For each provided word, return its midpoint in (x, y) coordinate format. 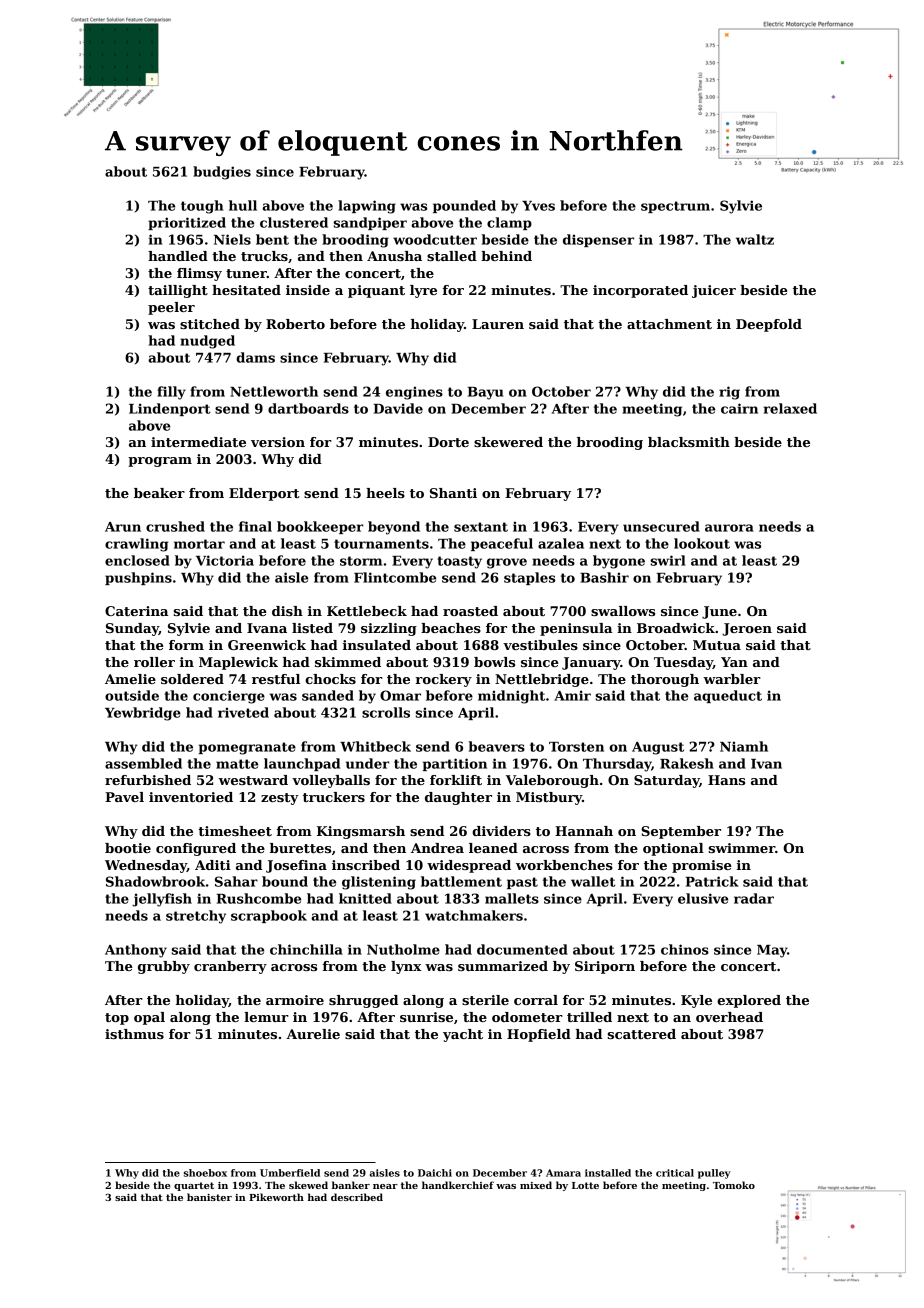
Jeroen (747, 629)
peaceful (502, 544)
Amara (563, 1173)
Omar (400, 695)
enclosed (137, 560)
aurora (729, 528)
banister (209, 1197)
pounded (464, 206)
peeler (171, 308)
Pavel (124, 797)
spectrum (675, 207)
